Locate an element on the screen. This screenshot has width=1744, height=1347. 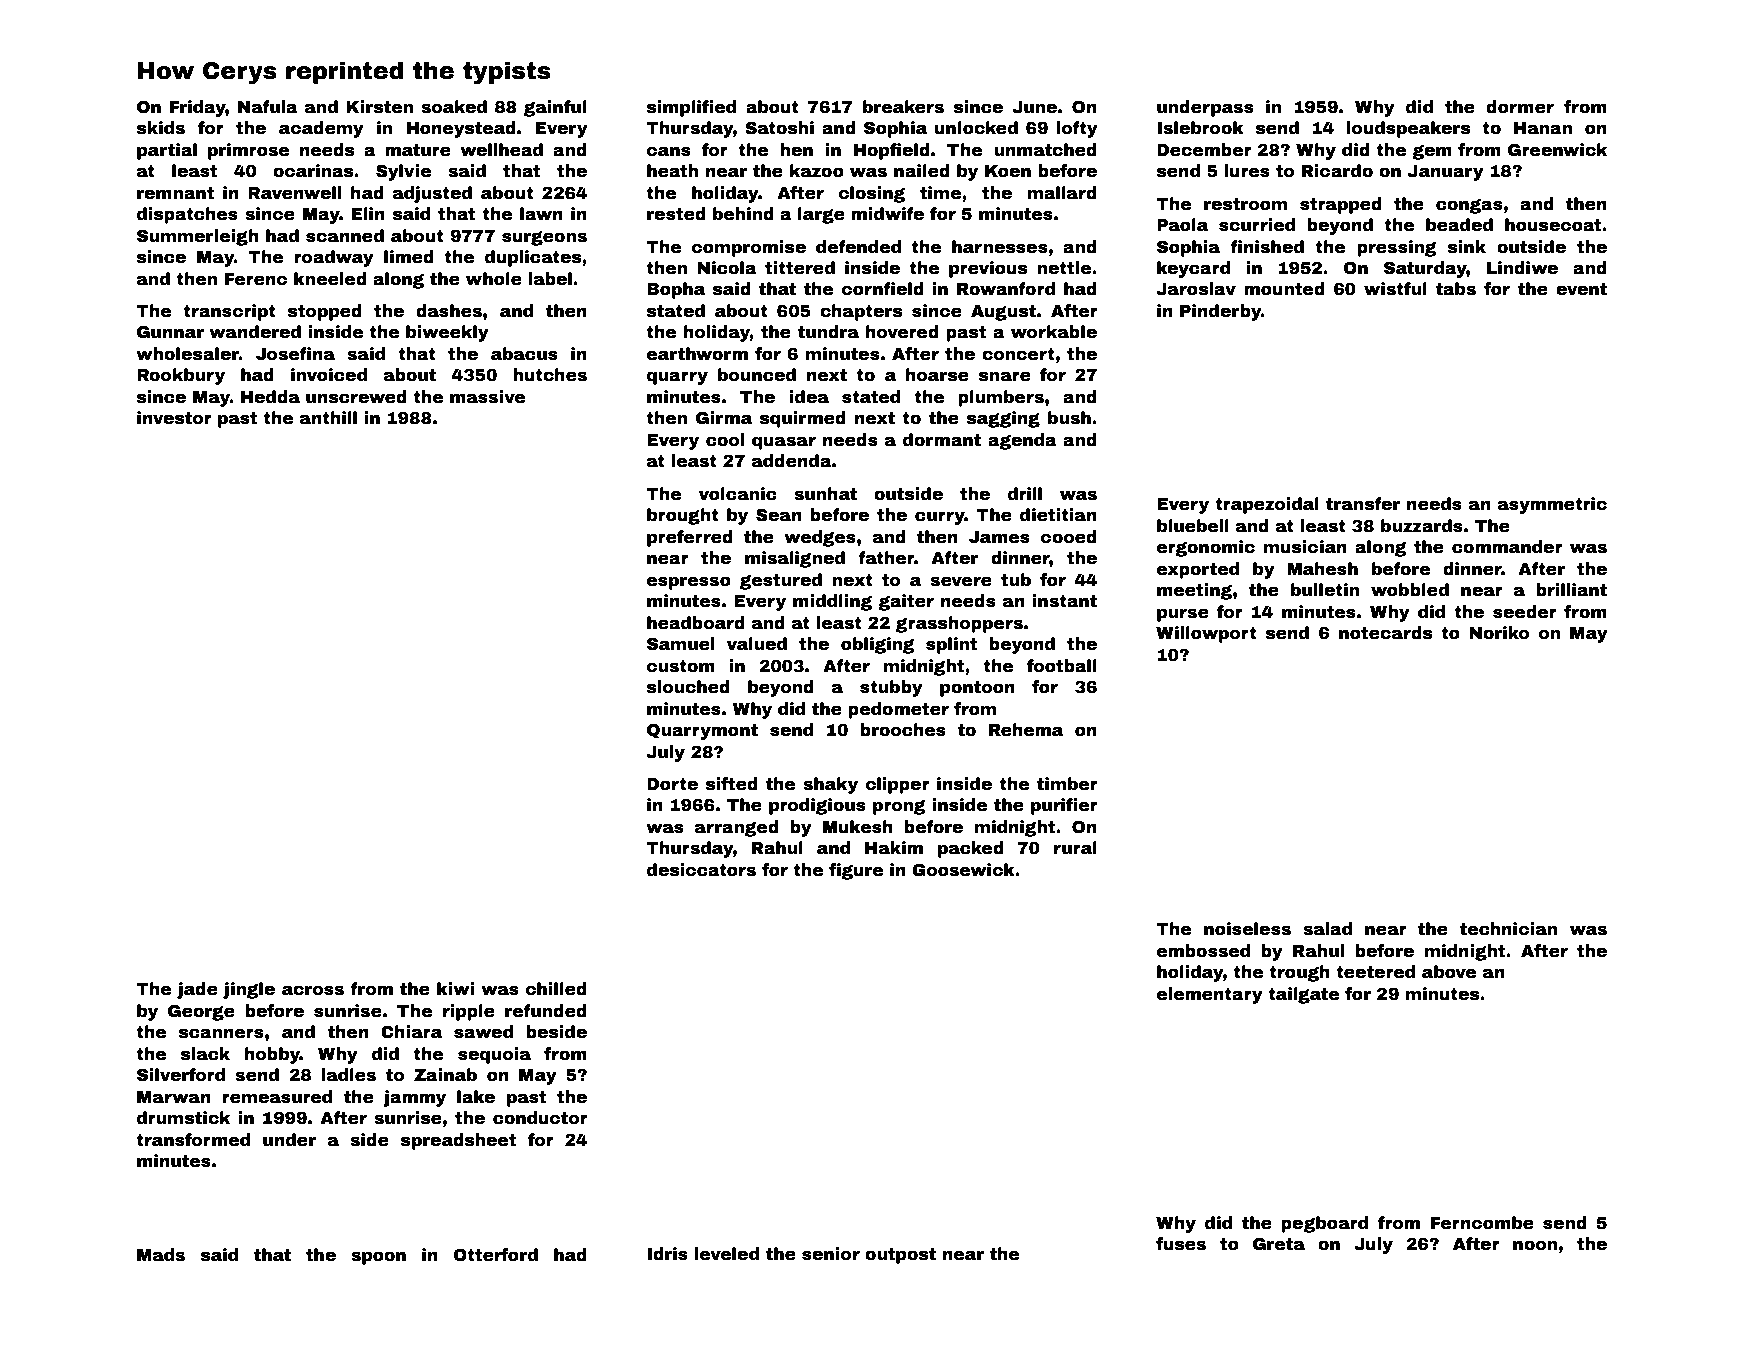
misaligned is located at coordinates (795, 559).
